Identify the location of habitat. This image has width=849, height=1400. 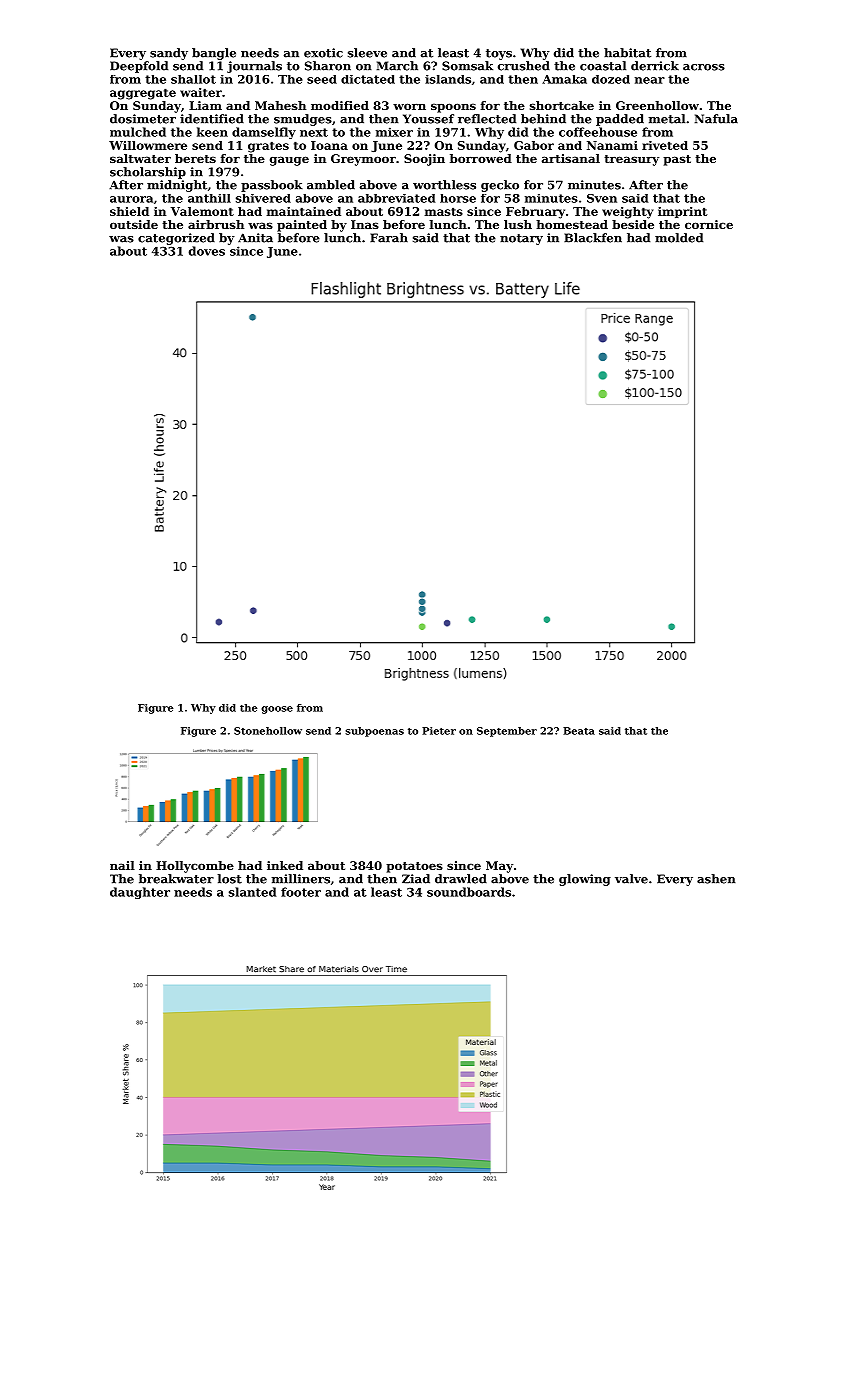
(627, 53).
